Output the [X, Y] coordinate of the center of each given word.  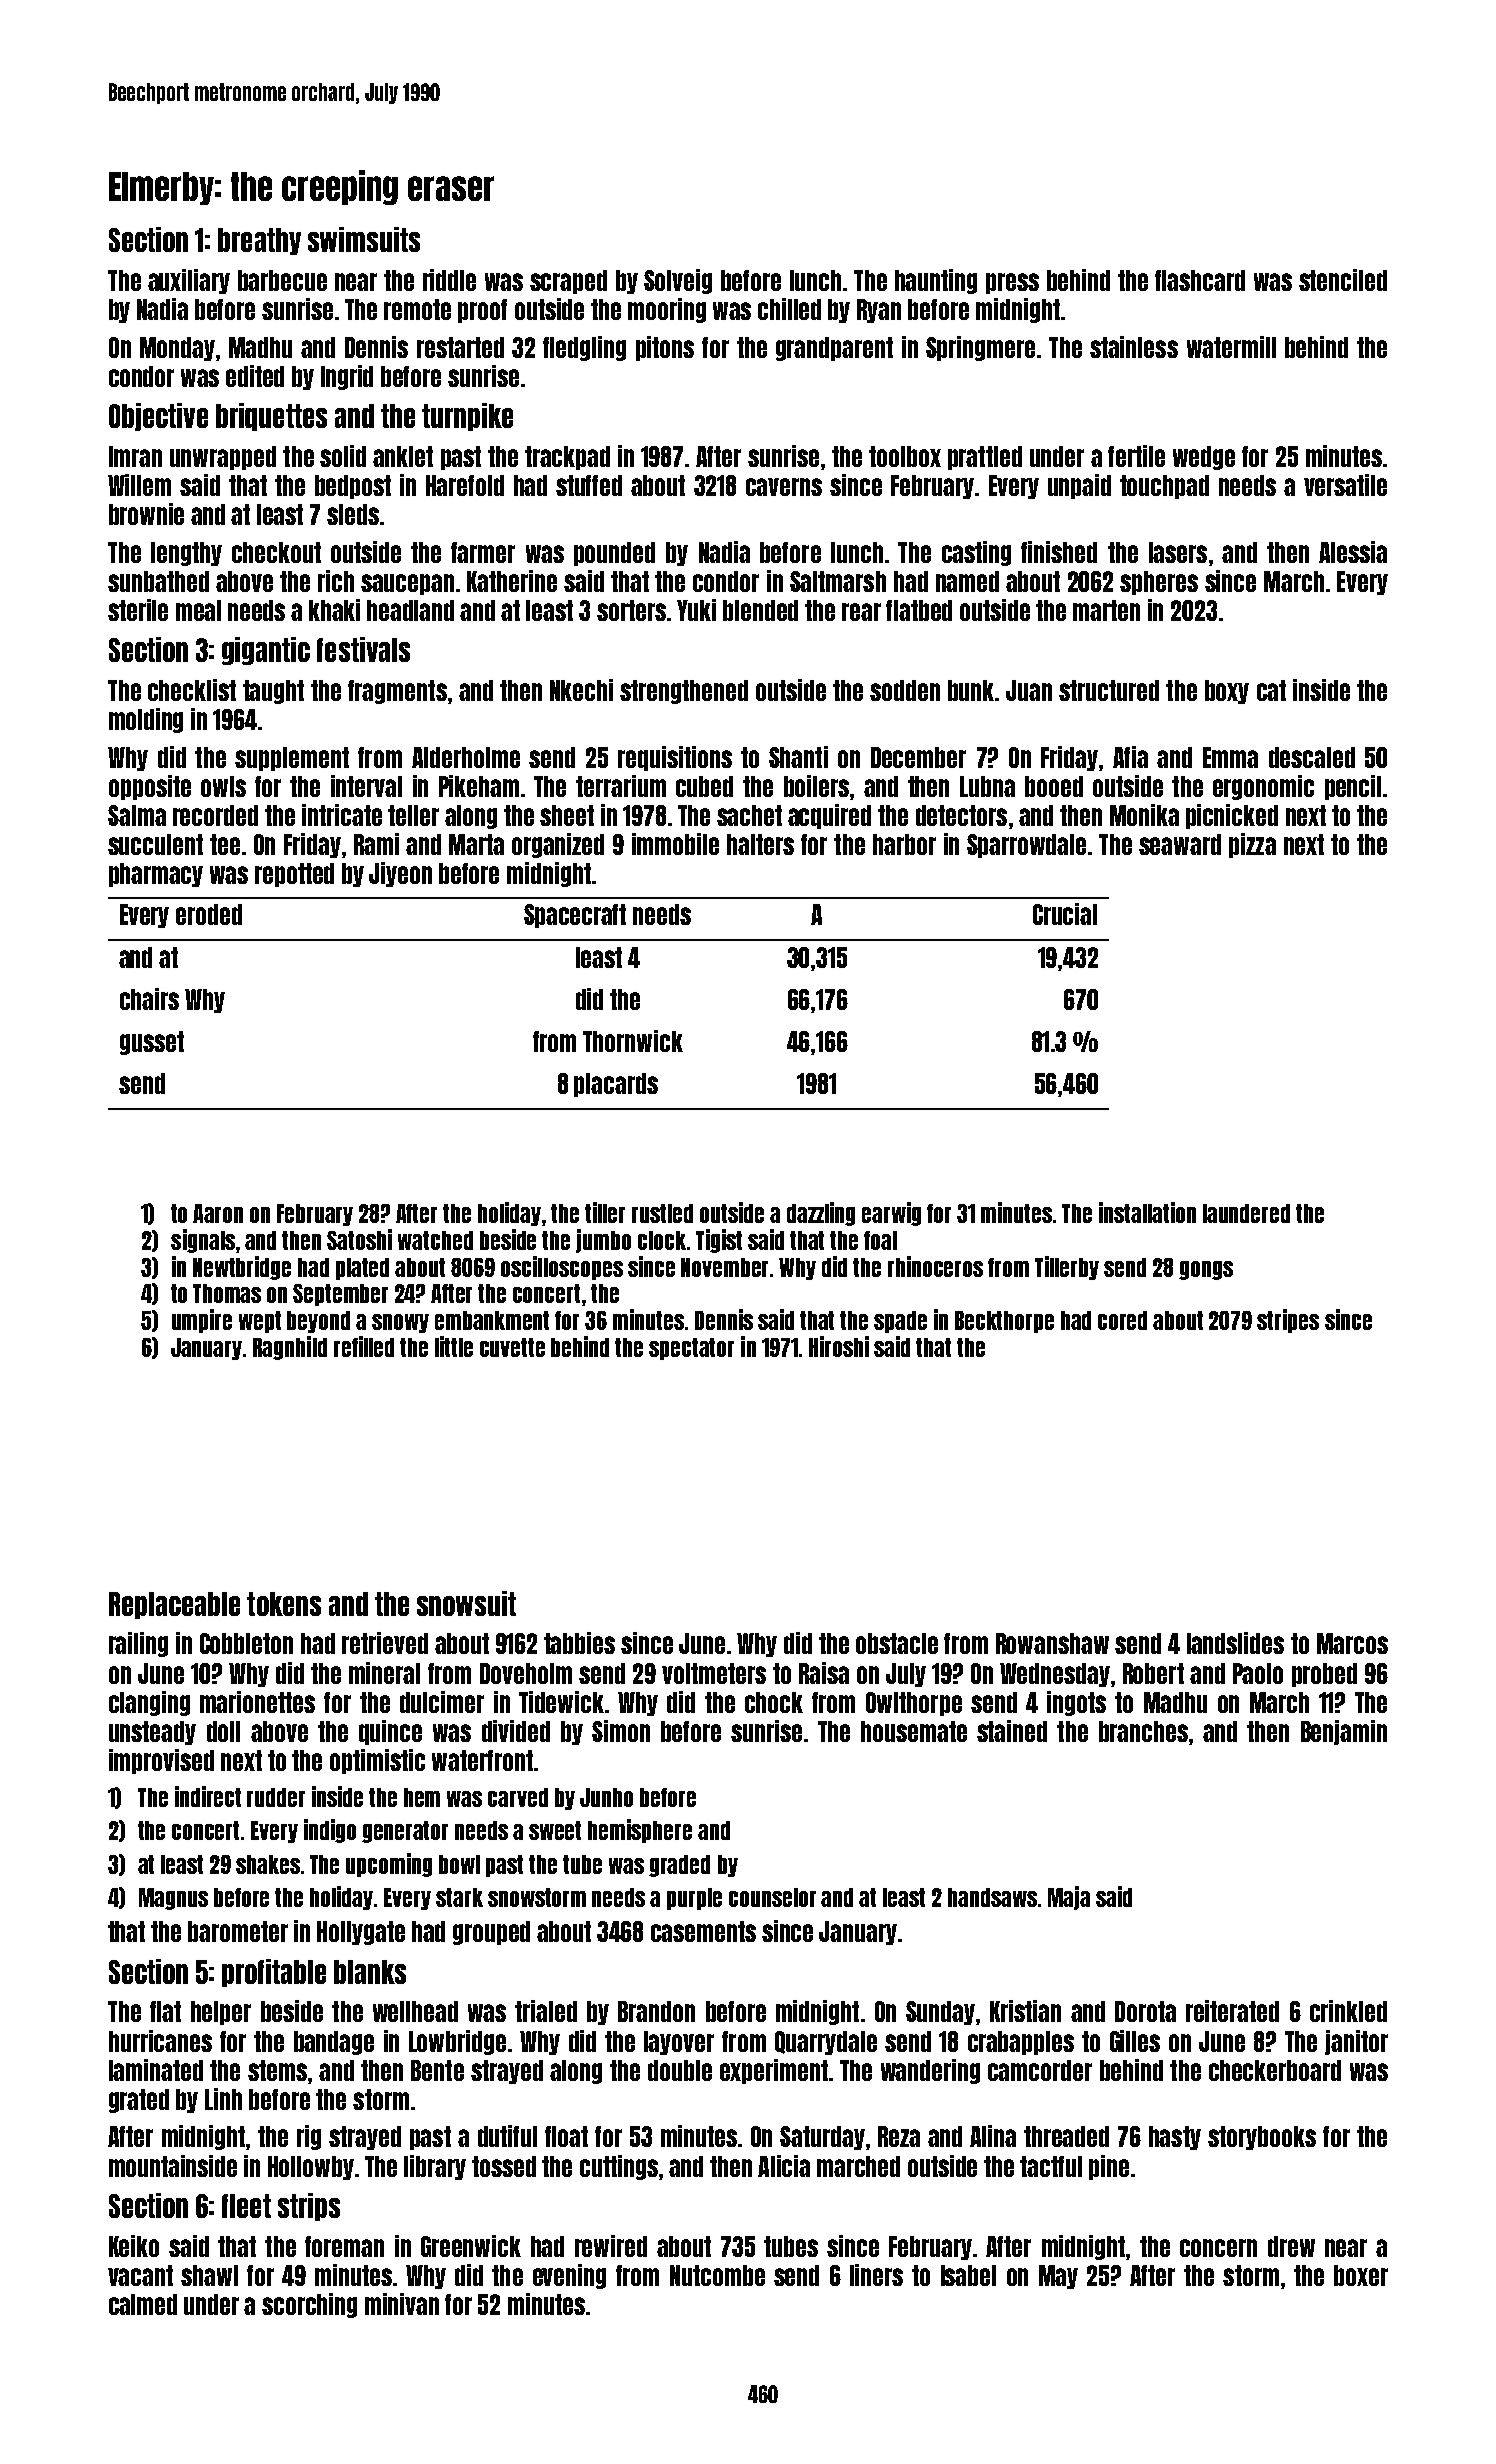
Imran [135, 456]
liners [876, 2275]
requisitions [675, 758]
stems [277, 2070]
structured [1109, 690]
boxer [1361, 2275]
